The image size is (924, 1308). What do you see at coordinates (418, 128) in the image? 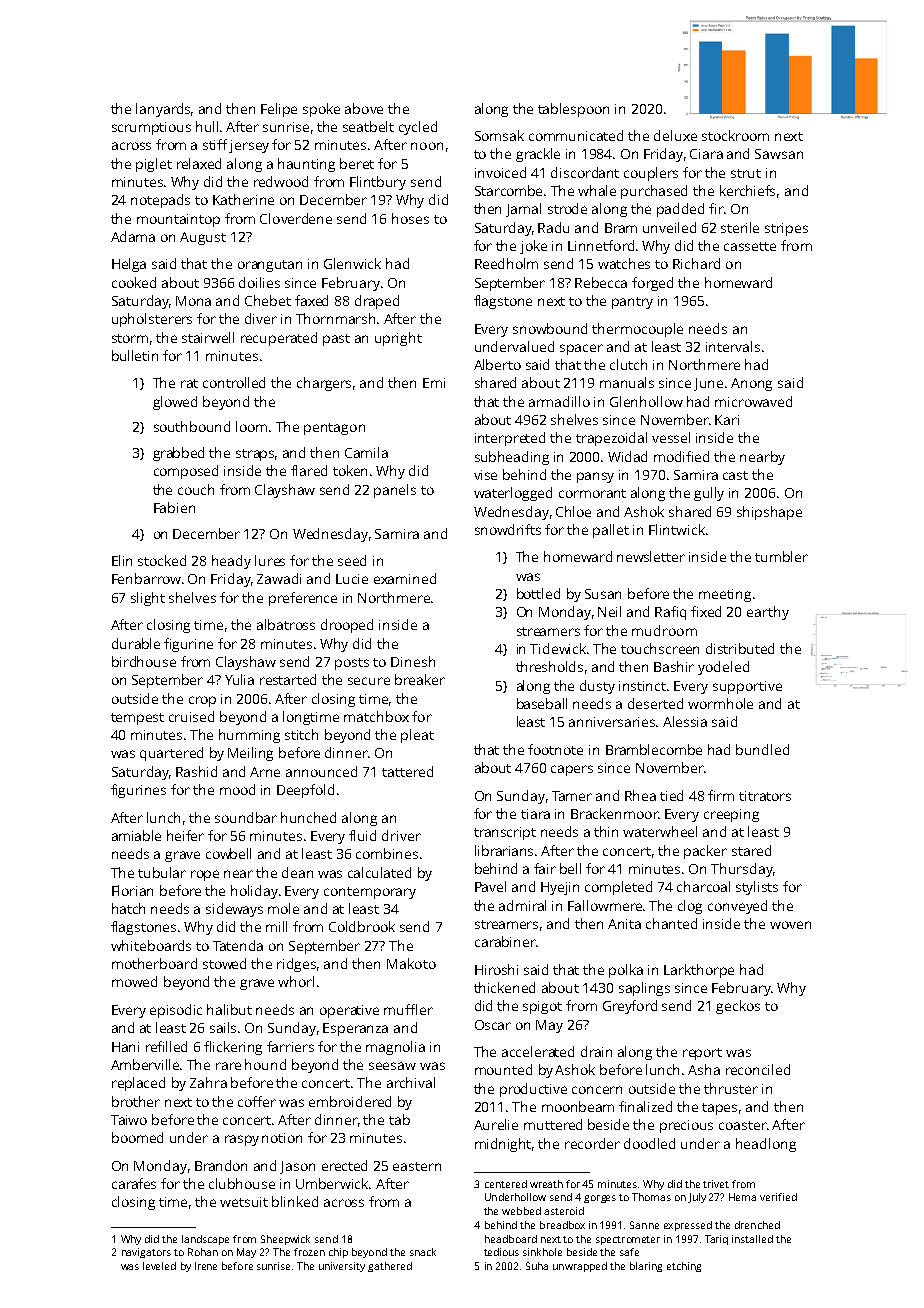
I see `cycled` at bounding box center [418, 128].
